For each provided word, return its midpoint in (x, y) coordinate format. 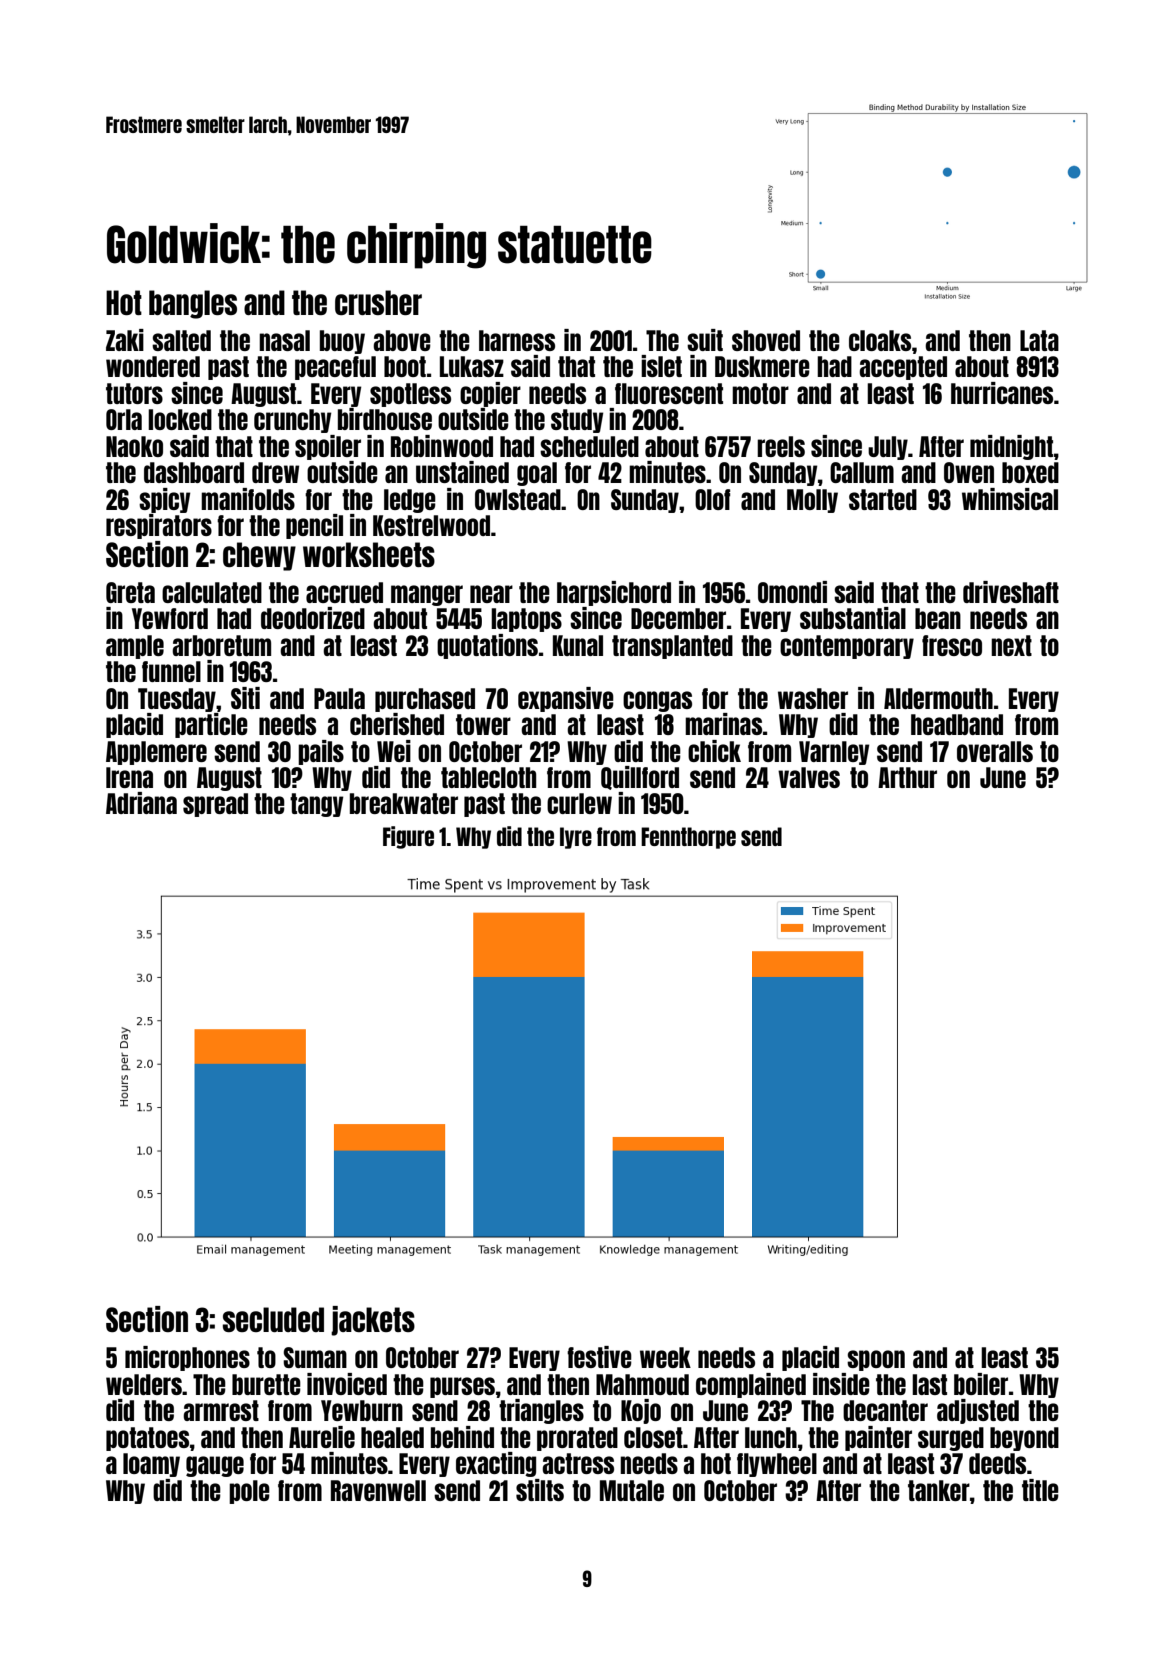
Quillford (640, 778)
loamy (151, 1465)
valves (809, 777)
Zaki (125, 340)
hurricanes (1002, 393)
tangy (316, 805)
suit (705, 340)
